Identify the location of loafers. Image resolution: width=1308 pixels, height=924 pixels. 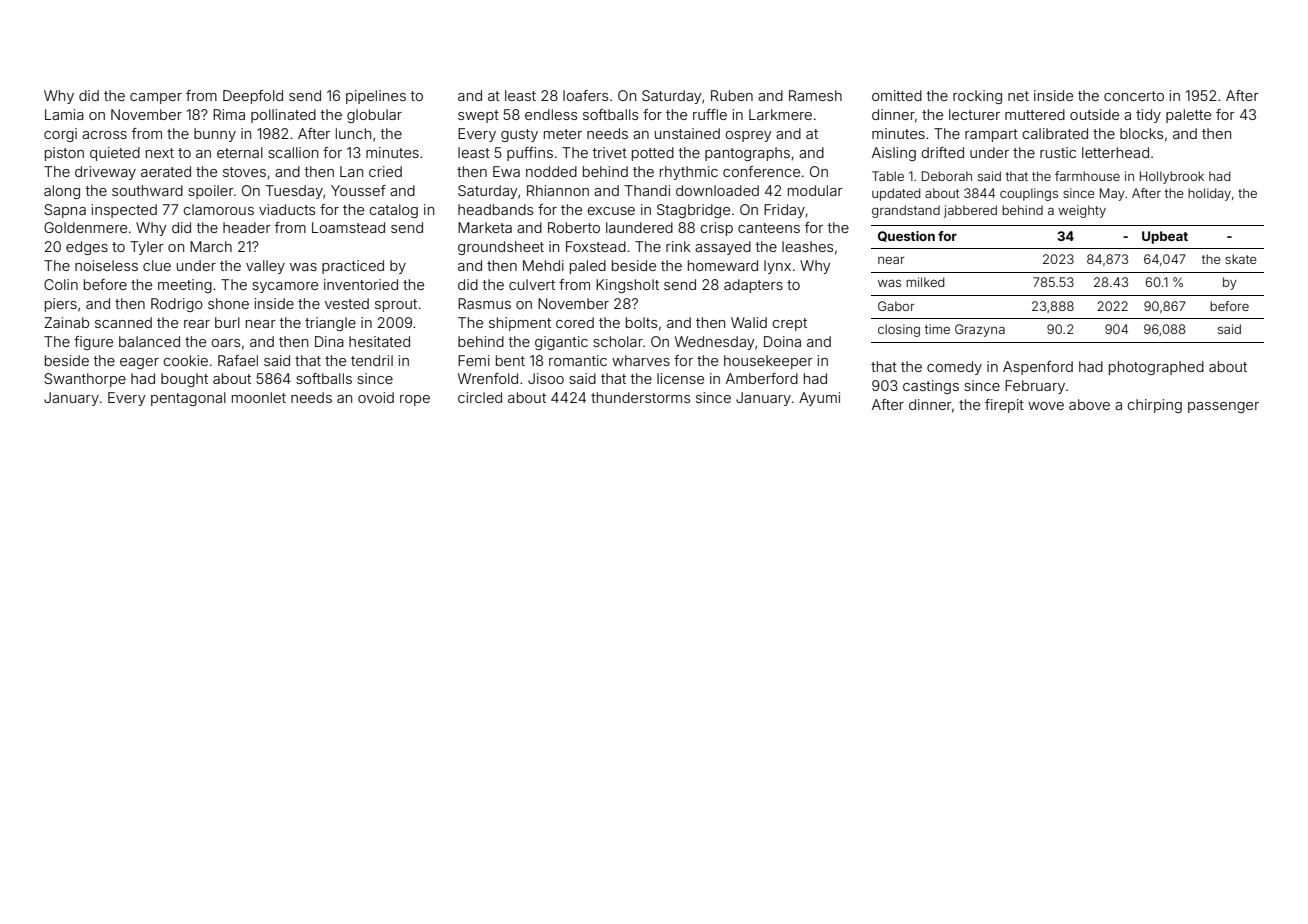
(585, 95).
